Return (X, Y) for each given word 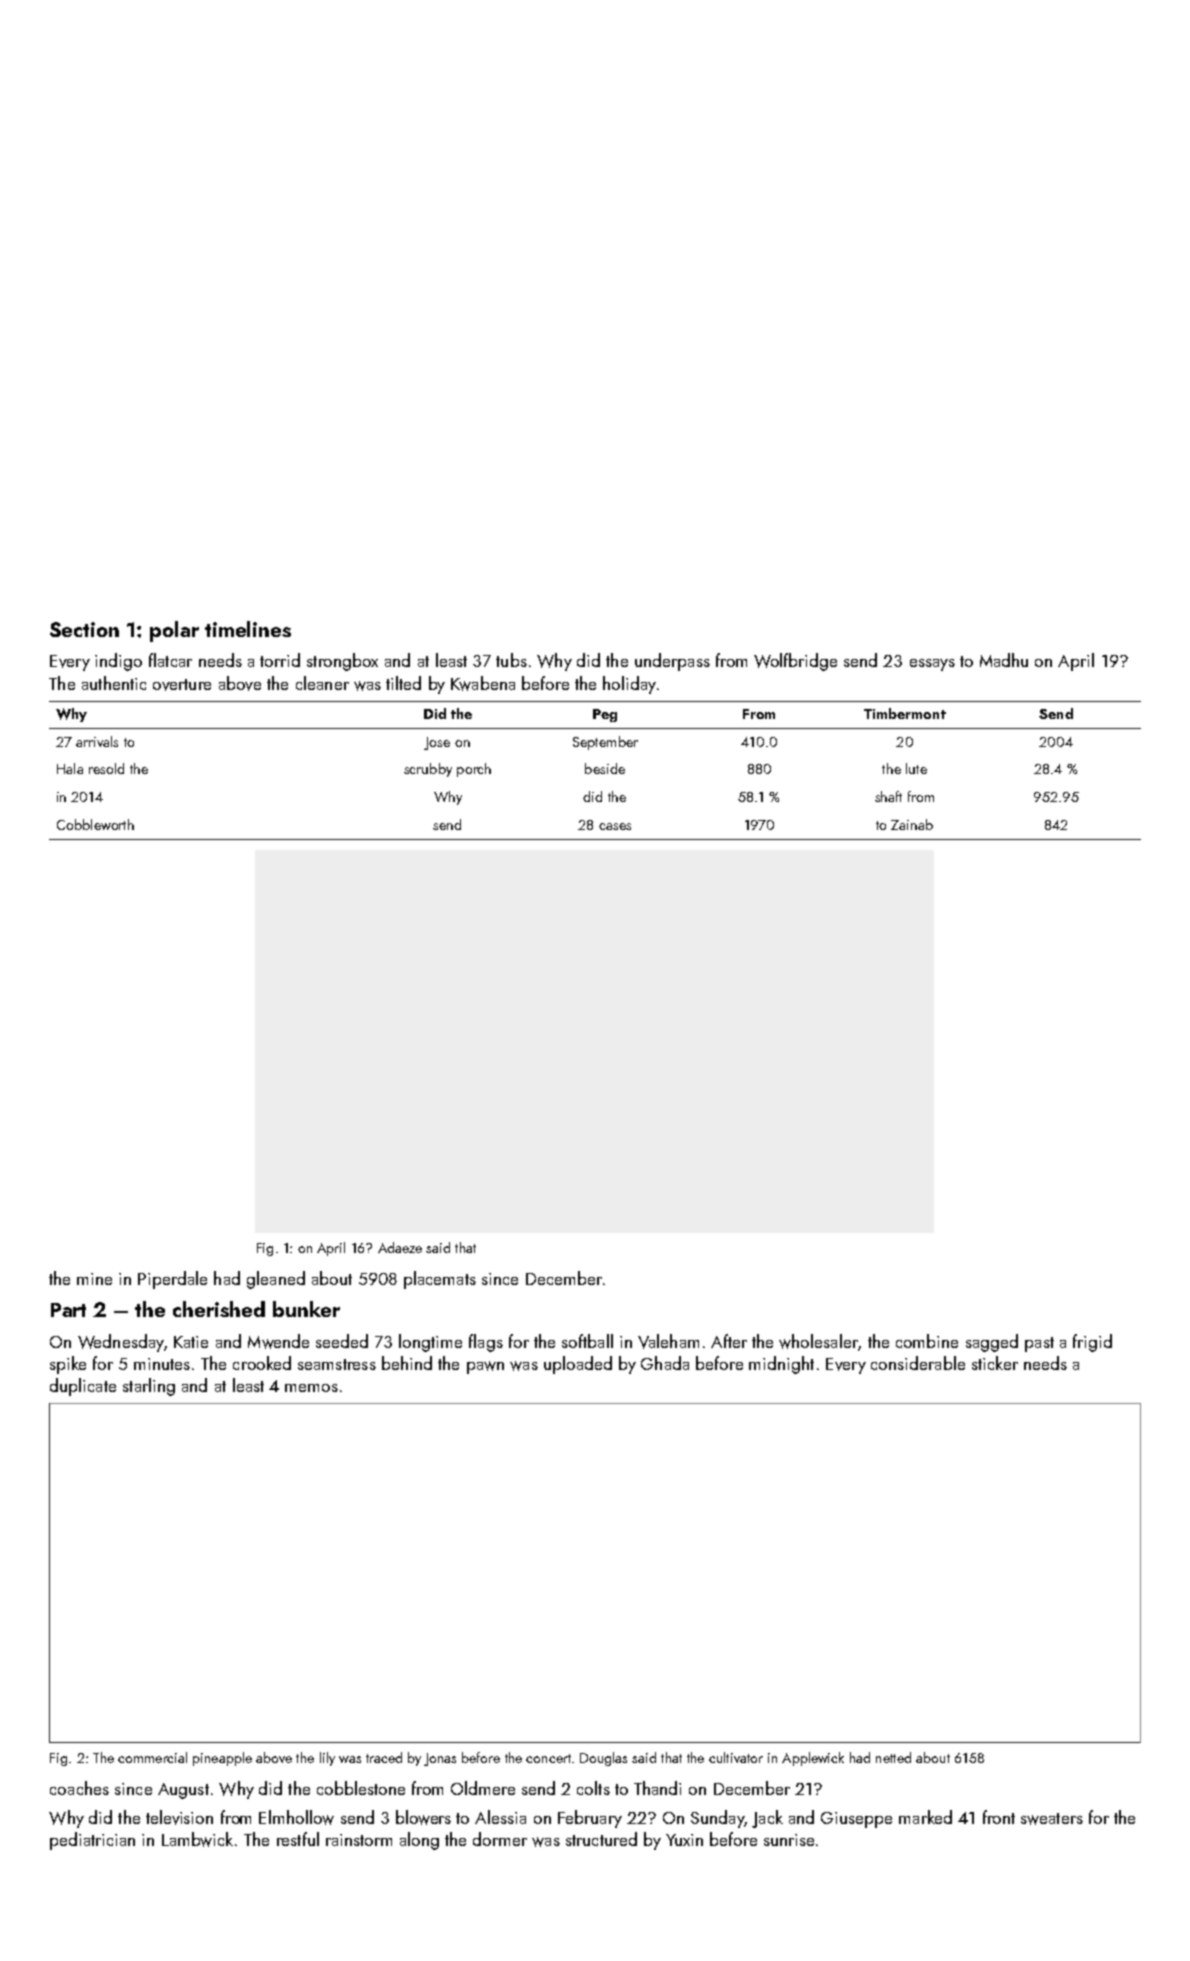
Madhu (1004, 660)
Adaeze (400, 1247)
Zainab (912, 824)
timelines (248, 629)
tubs (511, 660)
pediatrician (92, 1841)
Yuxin (684, 1840)
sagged (992, 1343)
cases (615, 826)
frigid (1092, 1343)
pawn (485, 1367)
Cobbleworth (95, 824)
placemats (440, 1280)
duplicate (83, 1387)
